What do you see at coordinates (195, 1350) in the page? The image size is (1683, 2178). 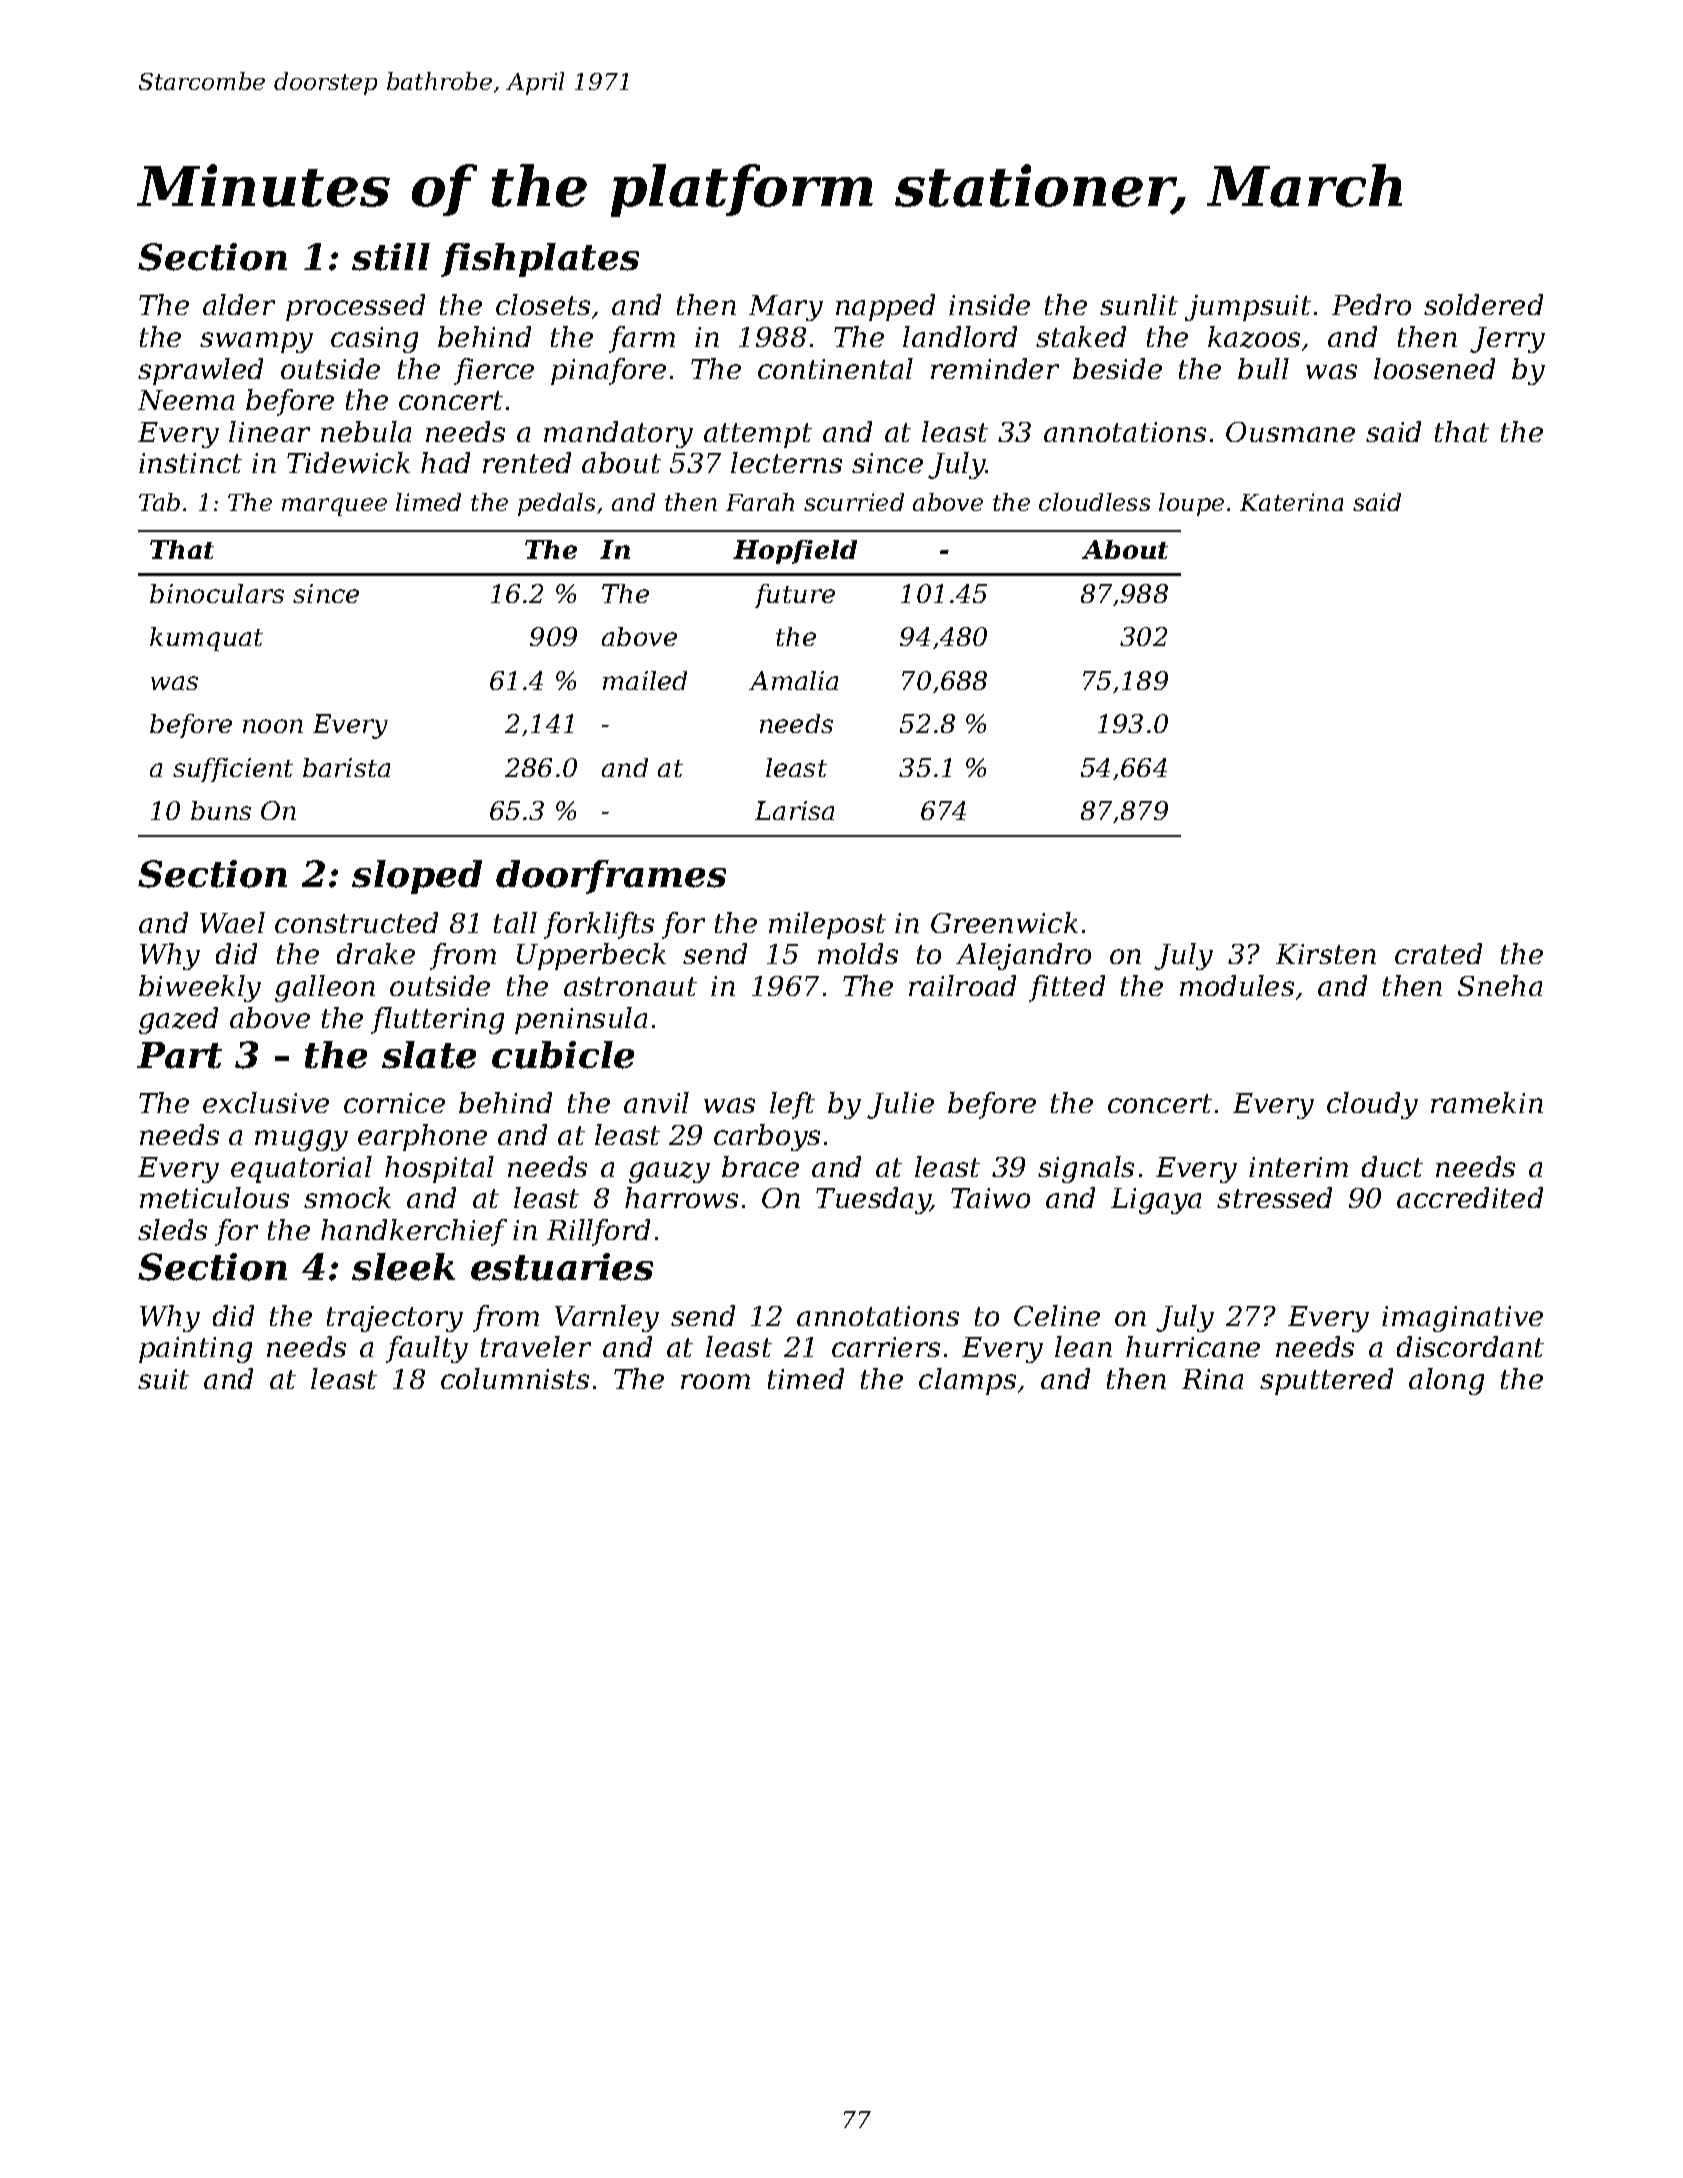 I see `painting` at bounding box center [195, 1350].
